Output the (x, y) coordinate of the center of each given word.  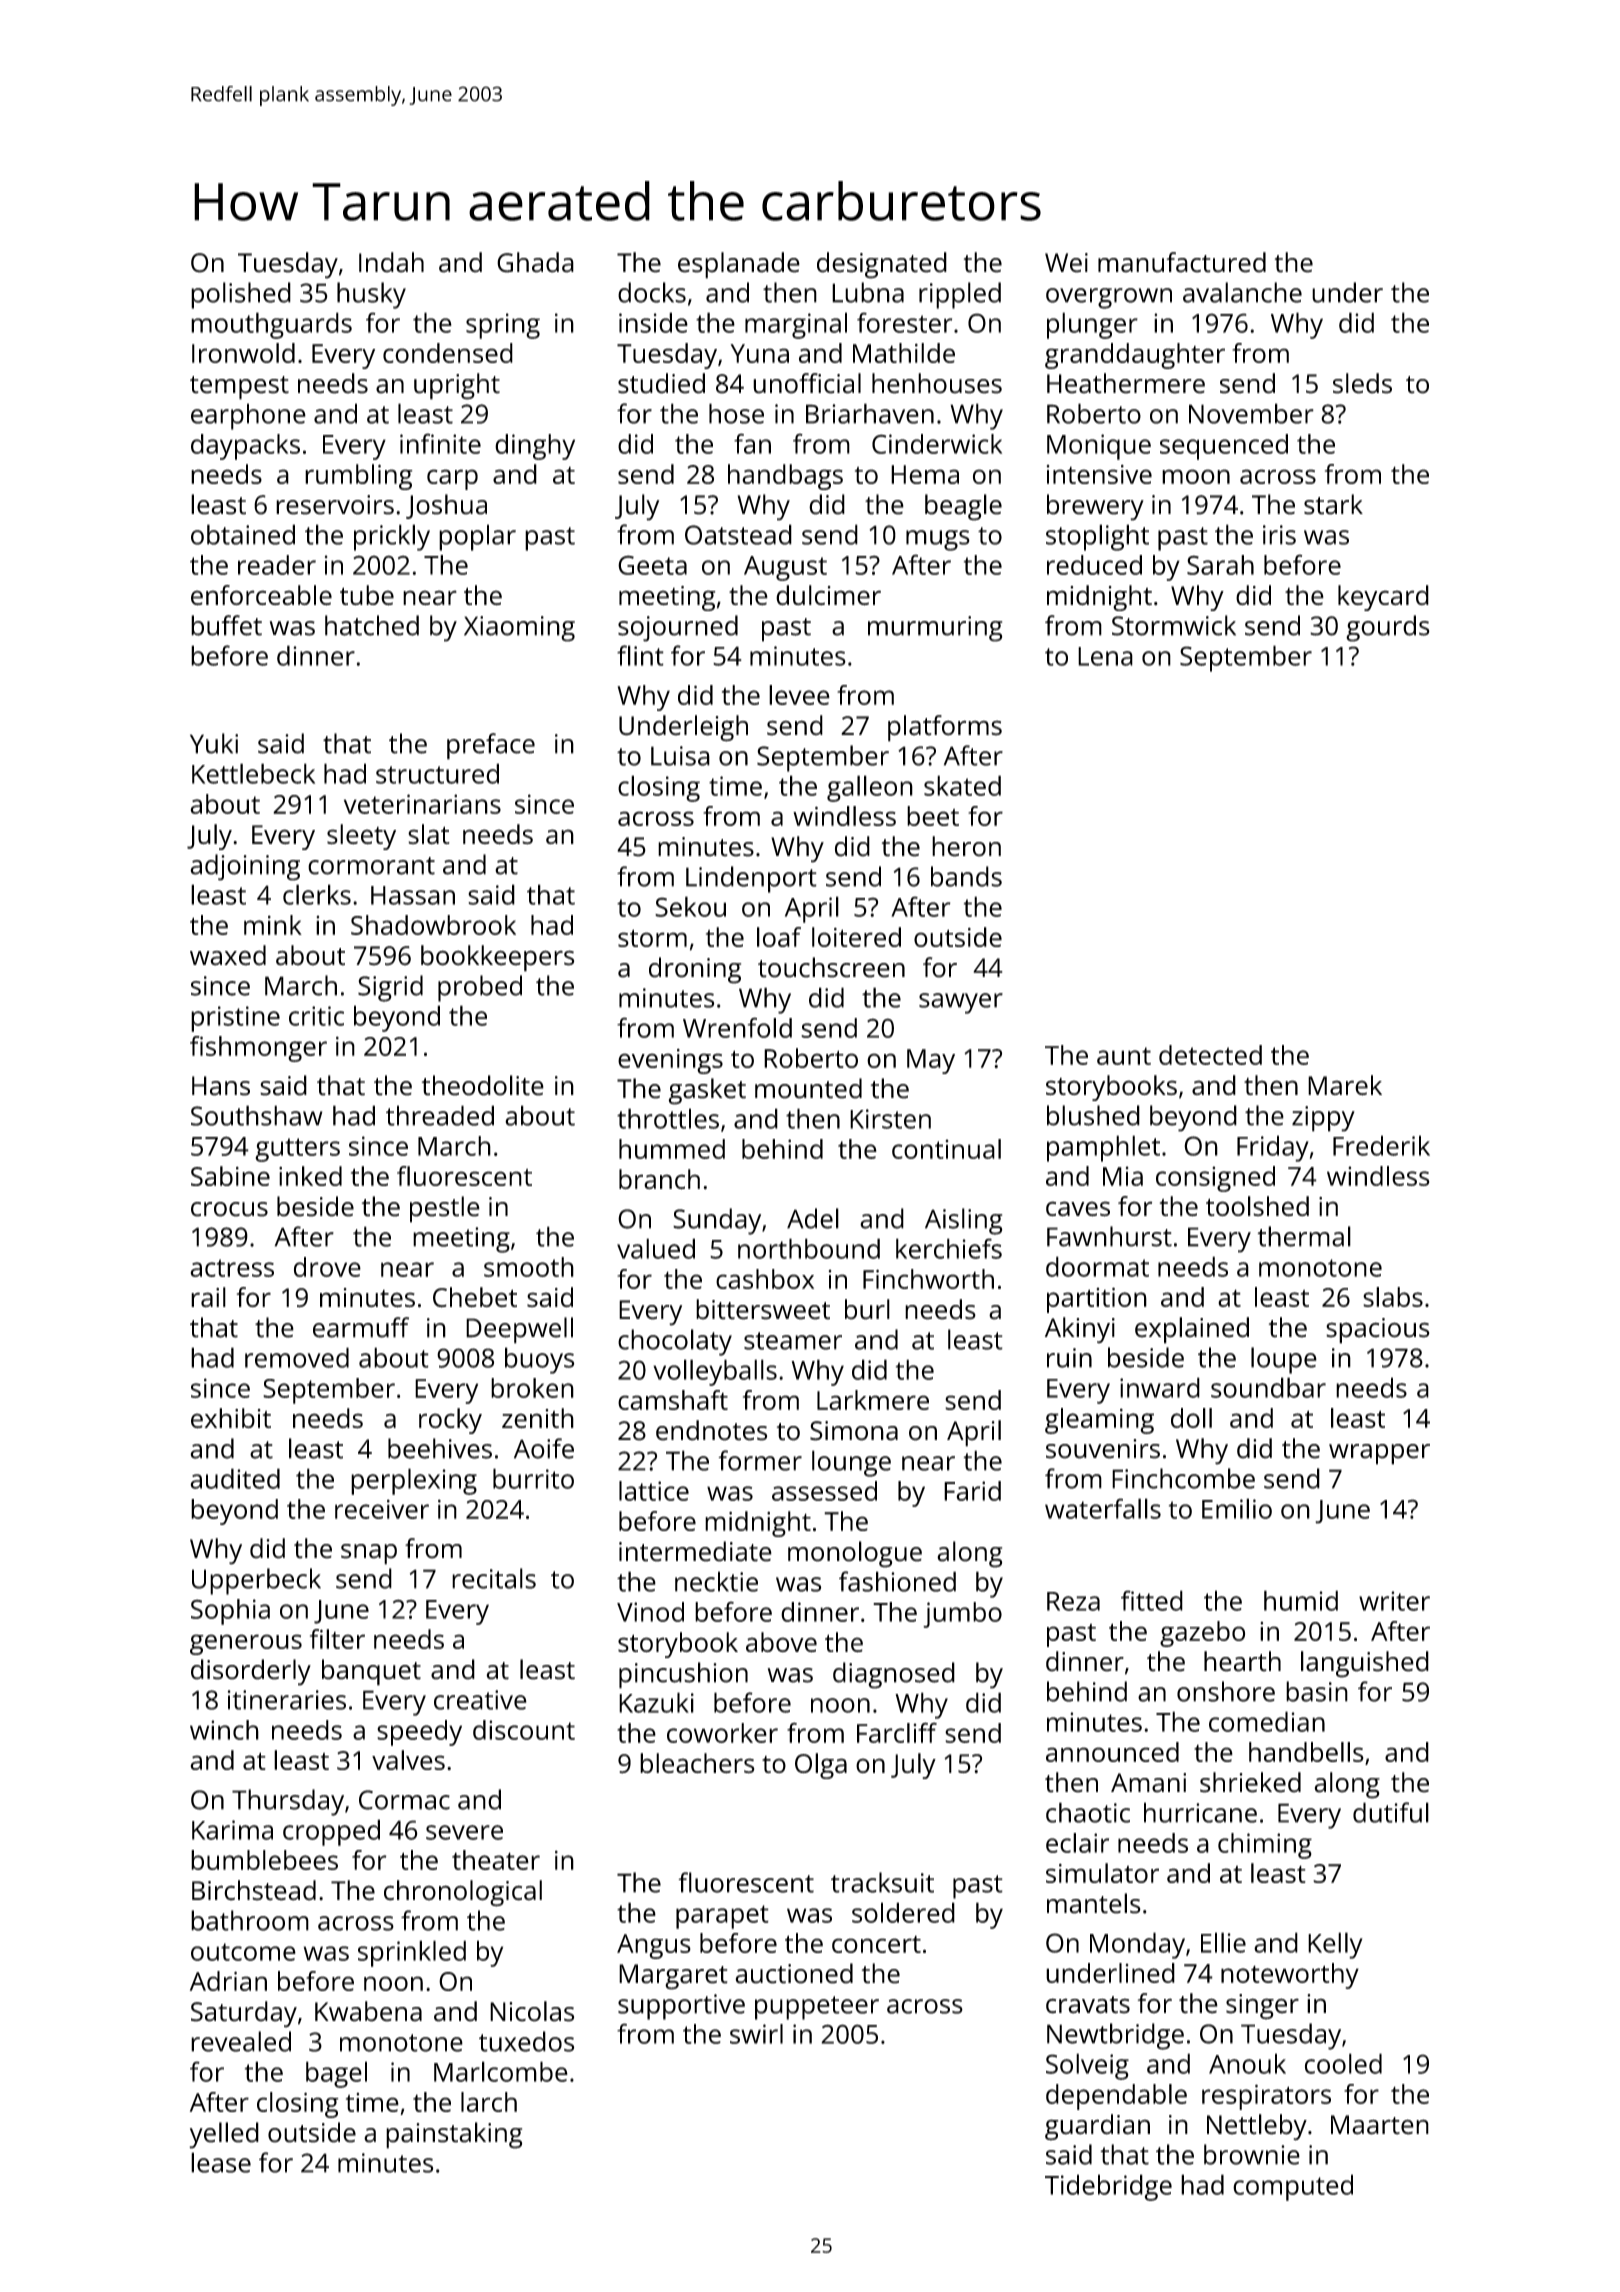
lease (221, 2162)
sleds (1362, 383)
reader (277, 565)
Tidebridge (1108, 2187)
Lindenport (751, 879)
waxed (228, 955)
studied (661, 383)
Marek (1345, 1085)
